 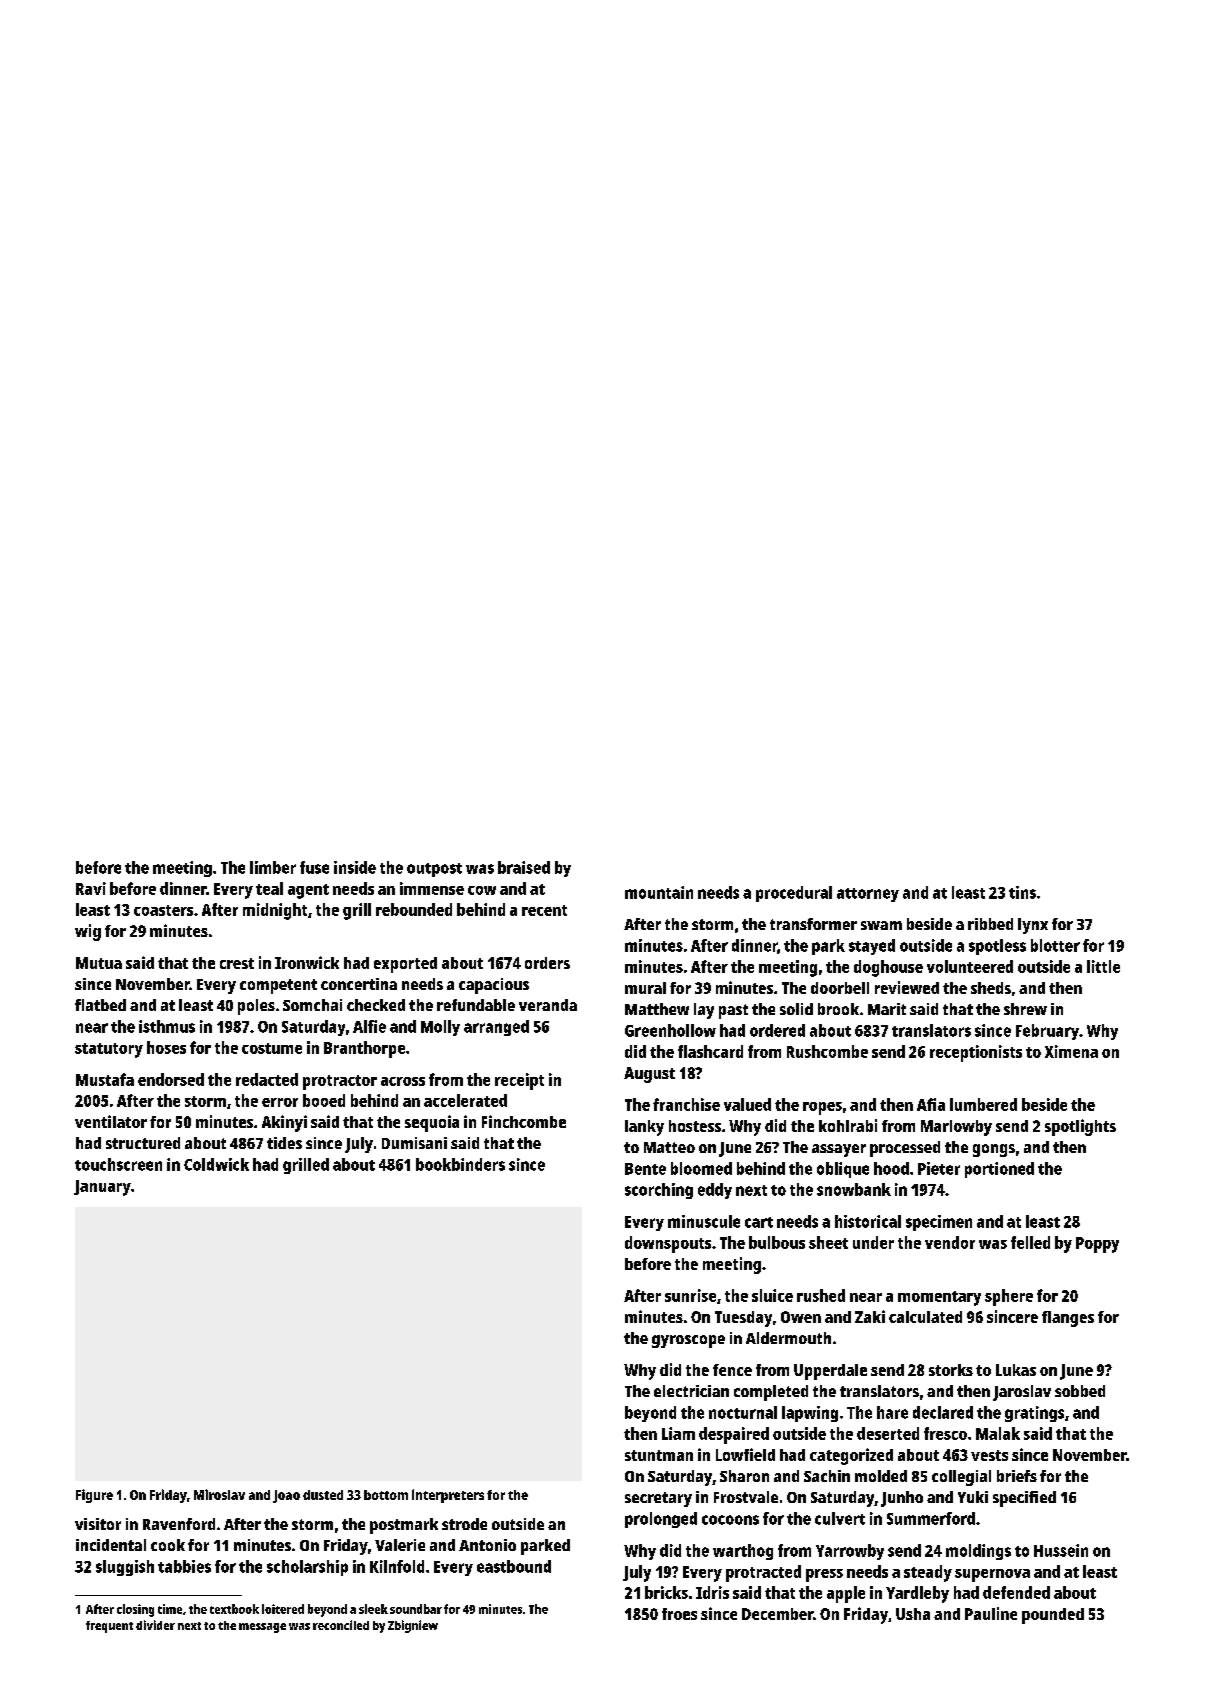 What do you see at coordinates (275, 911) in the page?
I see `midnight` at bounding box center [275, 911].
